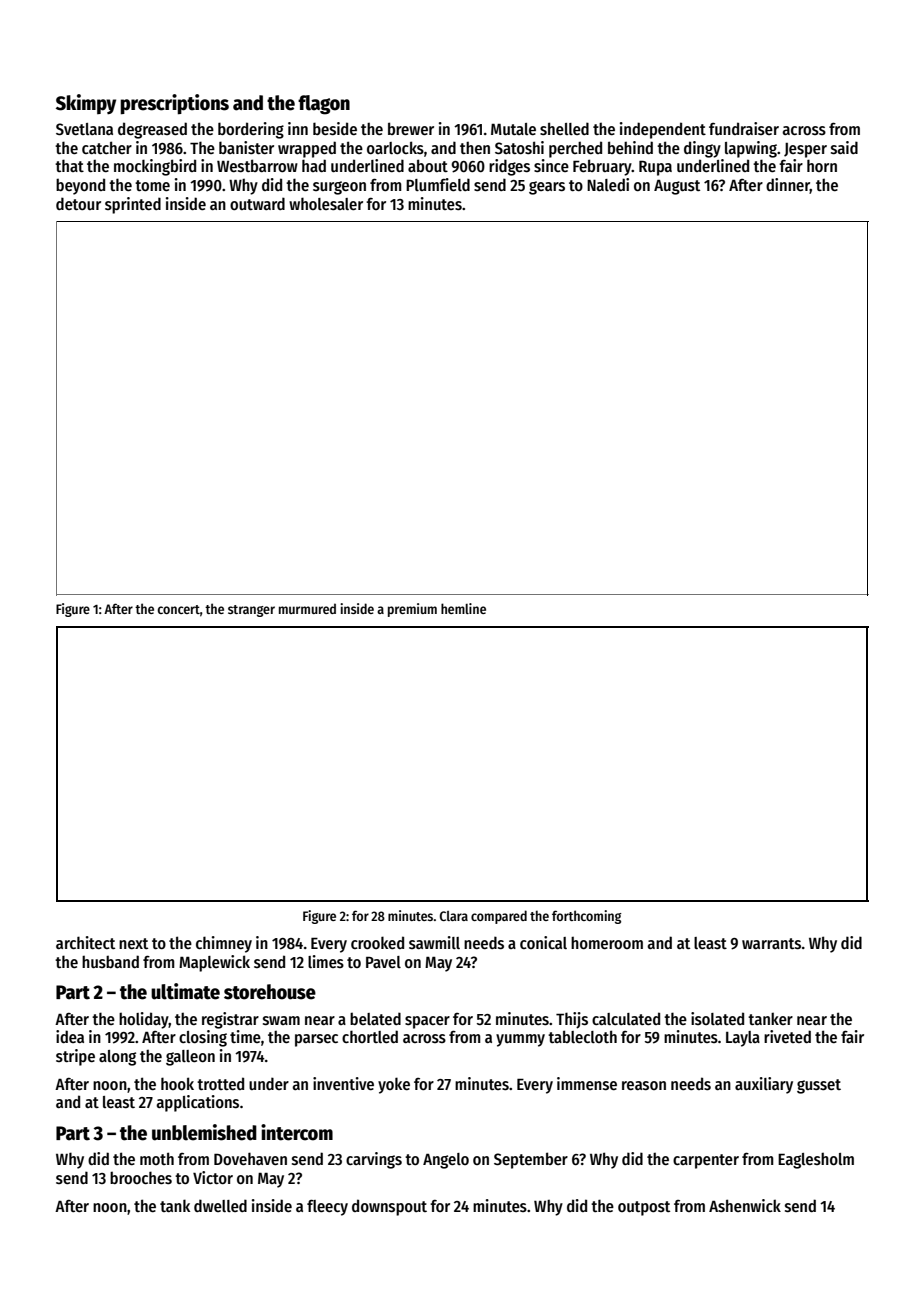 The height and width of the document is (1308, 924). Describe the element at coordinates (788, 186) in the document. I see `dinner` at that location.
